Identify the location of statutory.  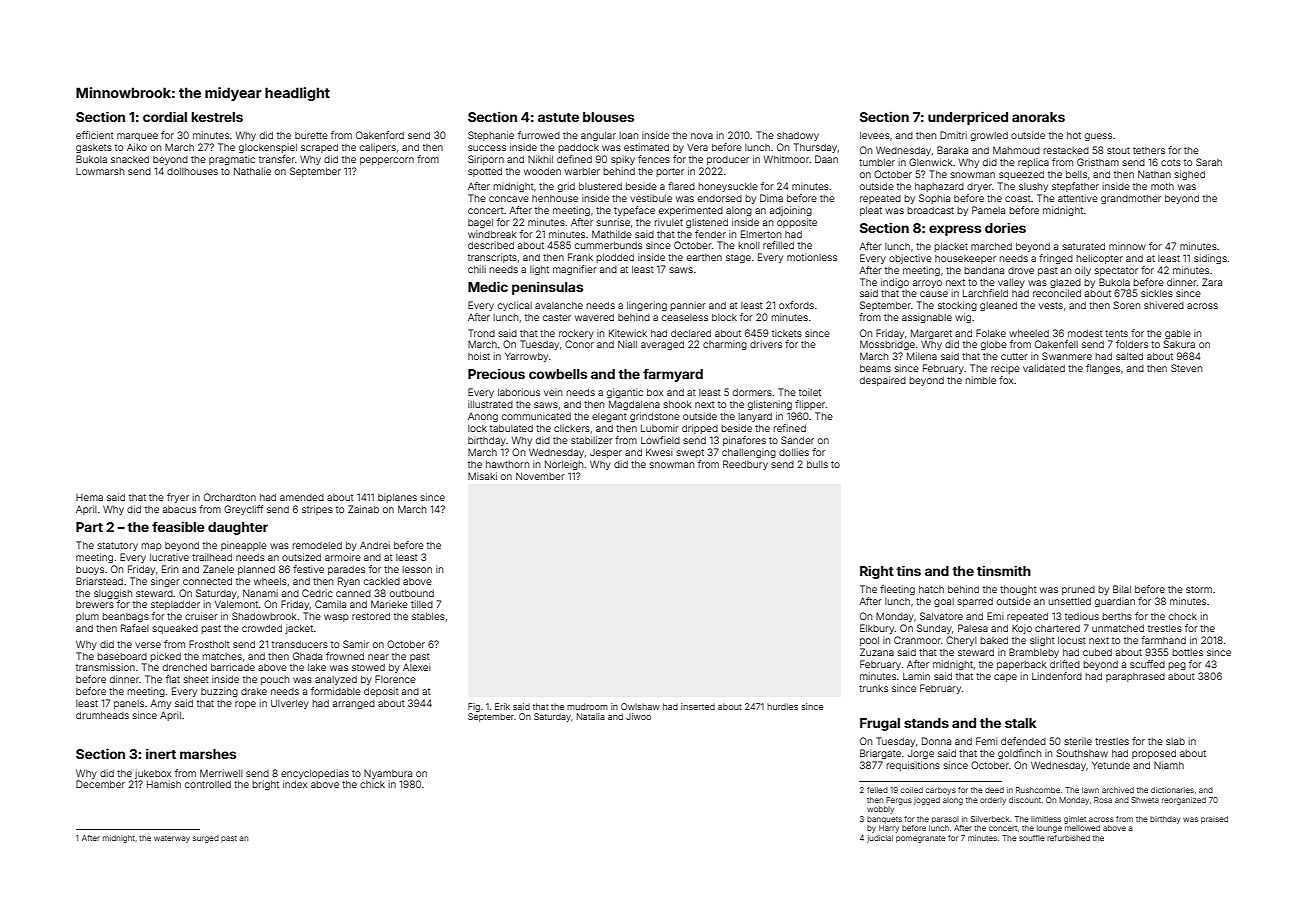
(118, 546).
